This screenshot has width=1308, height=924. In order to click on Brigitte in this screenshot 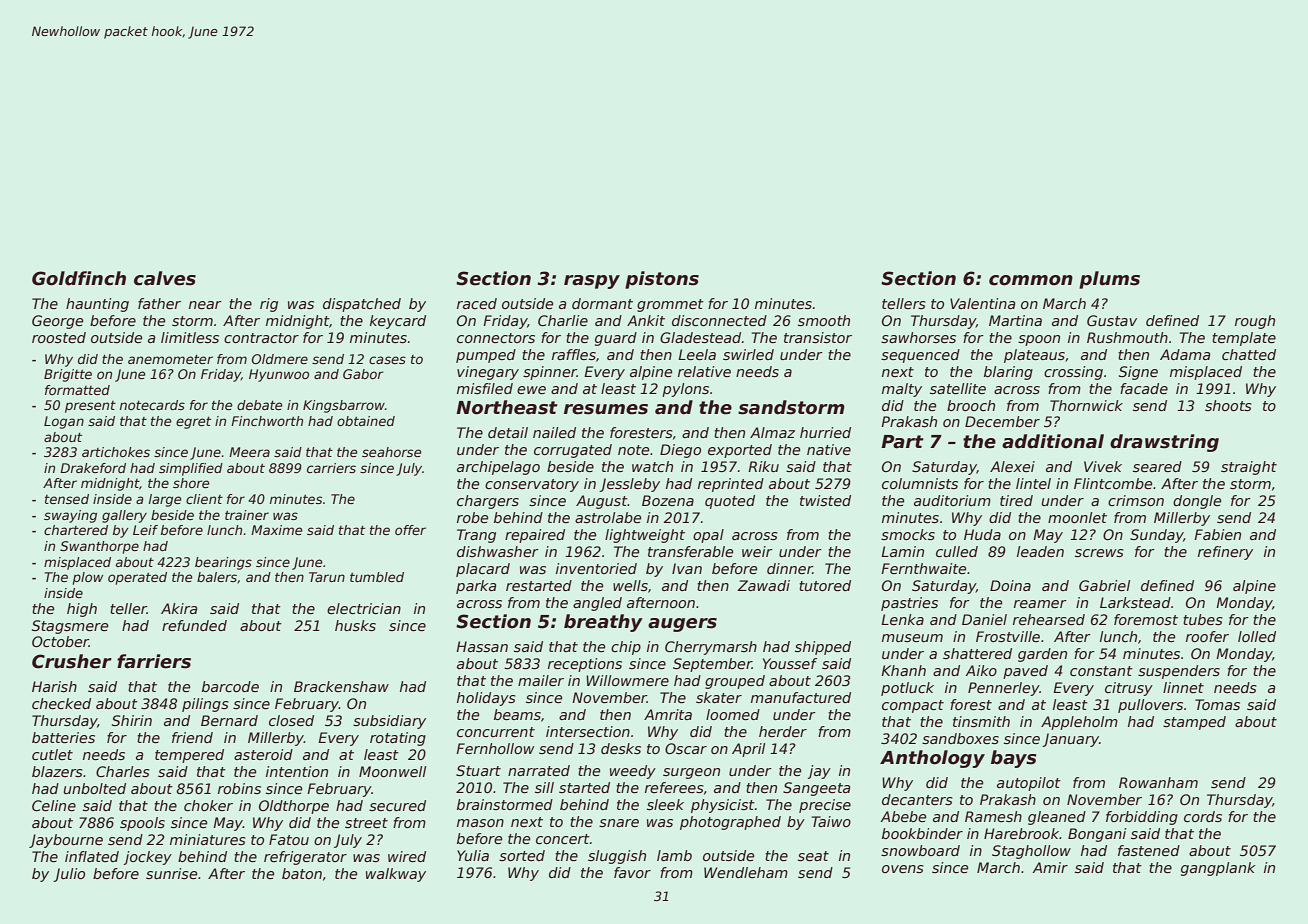, I will do `click(68, 375)`.
